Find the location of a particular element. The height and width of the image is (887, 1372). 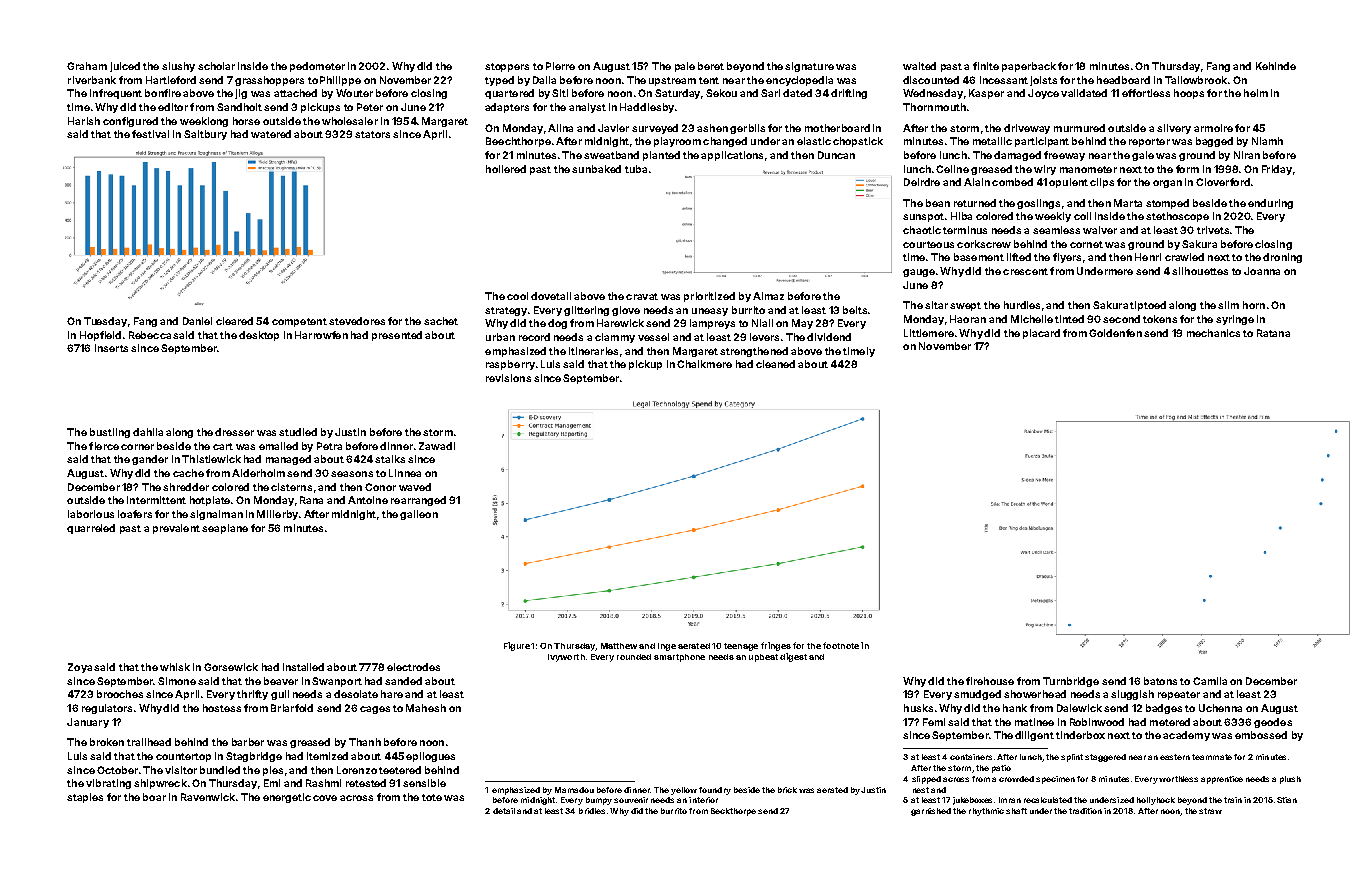

pedometer is located at coordinates (317, 67).
